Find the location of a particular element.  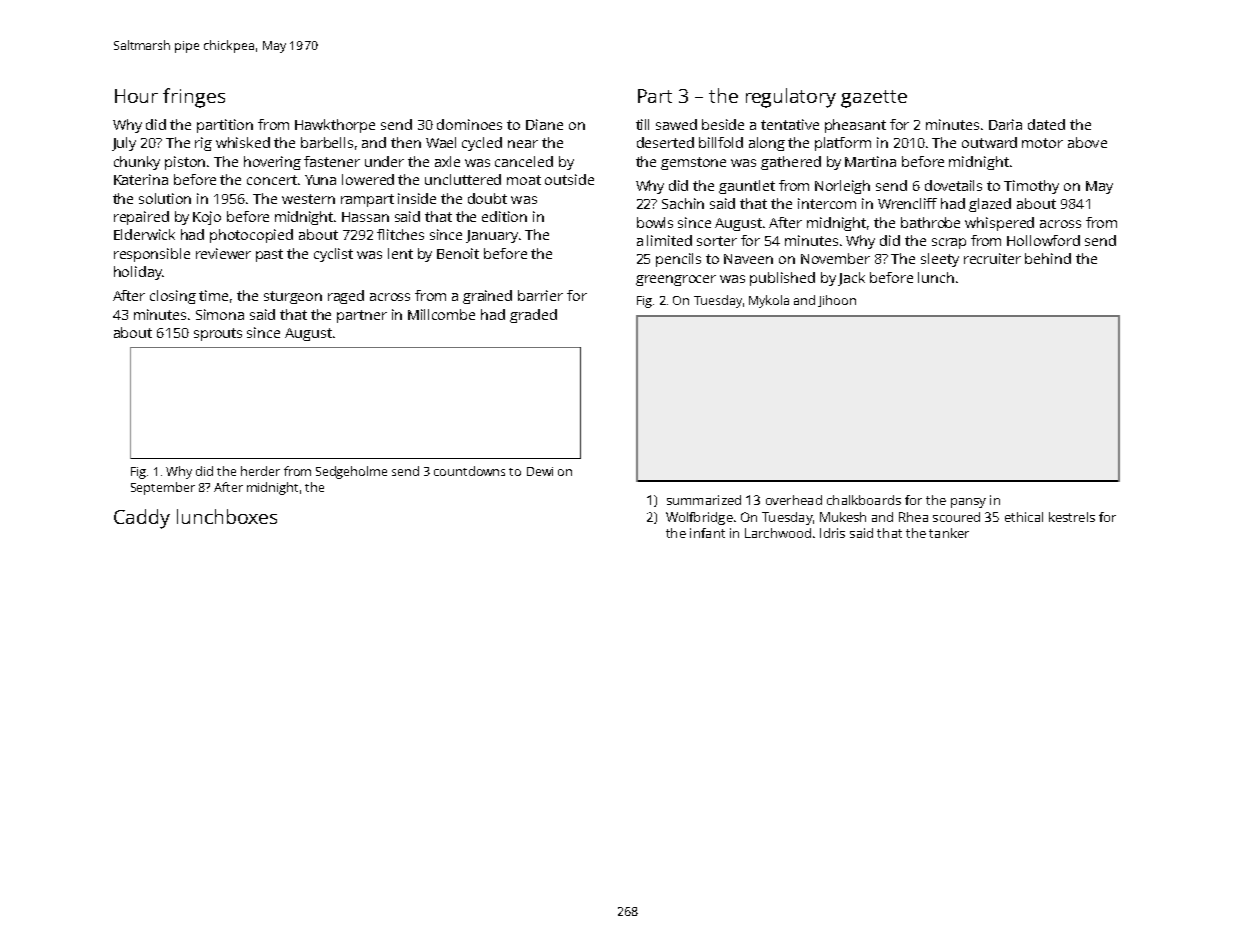

edition is located at coordinates (504, 216).
